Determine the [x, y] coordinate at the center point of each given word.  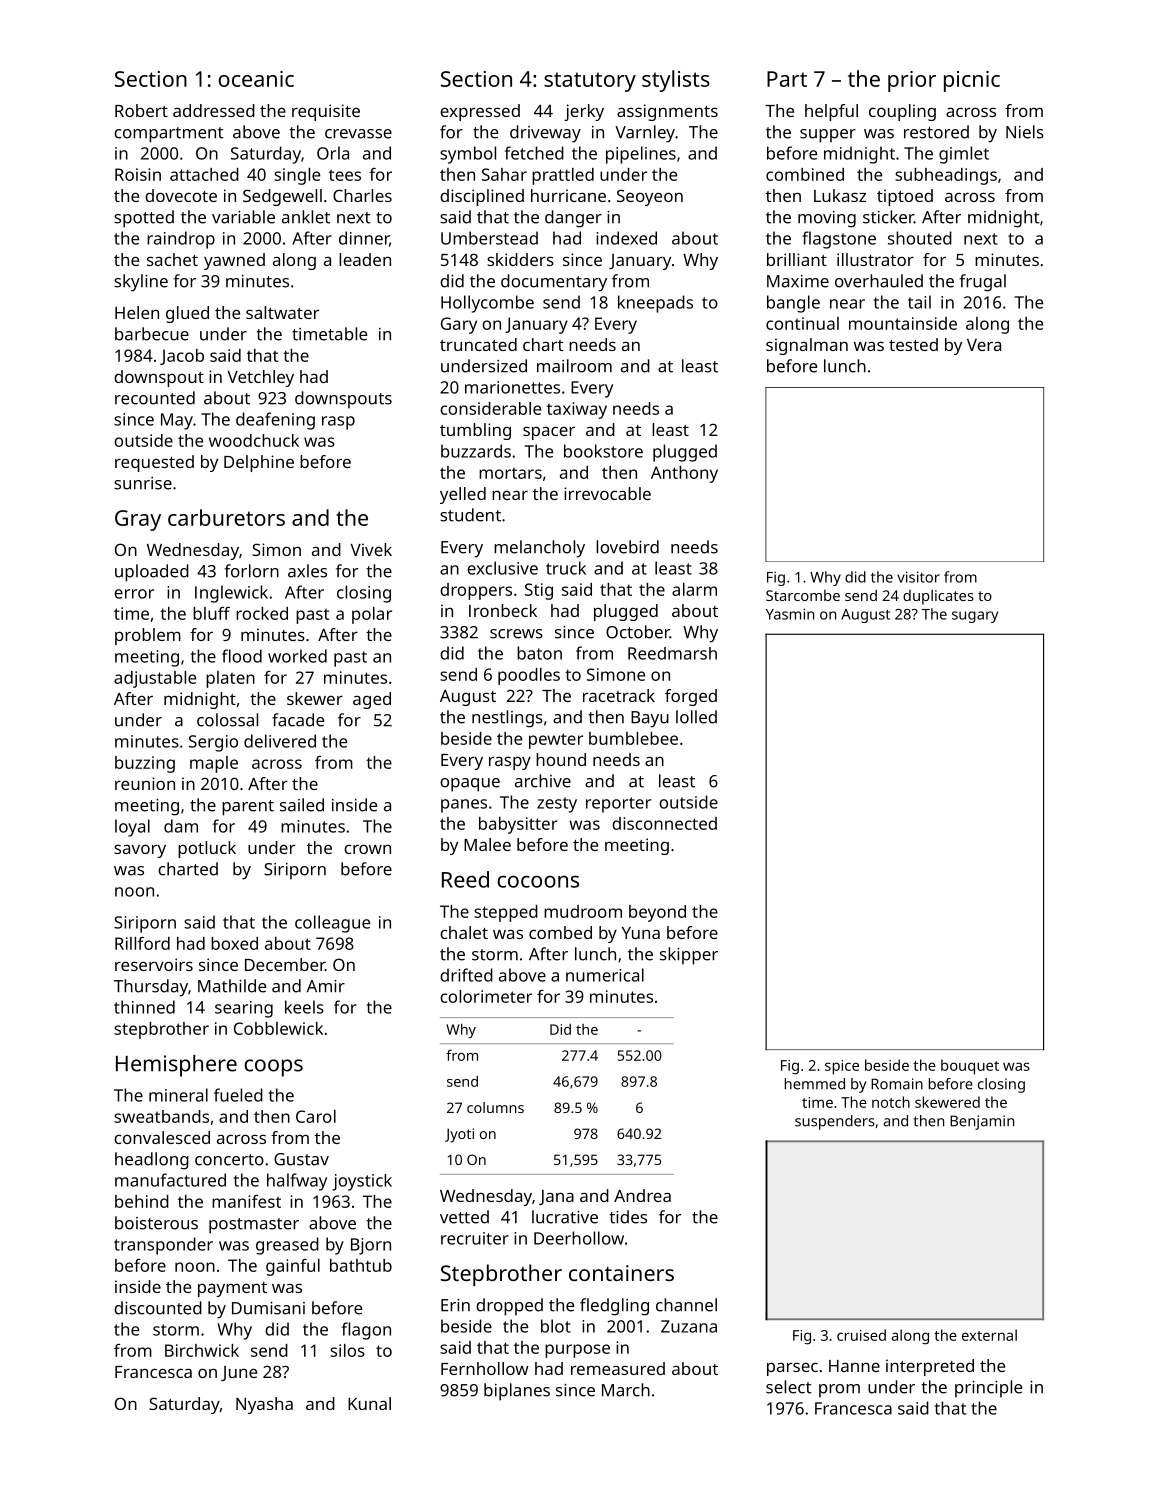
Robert [141, 110]
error [134, 594]
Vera [984, 345]
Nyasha [264, 1405]
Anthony [684, 474]
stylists [676, 81]
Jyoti [459, 1135]
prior [912, 81]
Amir [326, 986]
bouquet [970, 1067]
